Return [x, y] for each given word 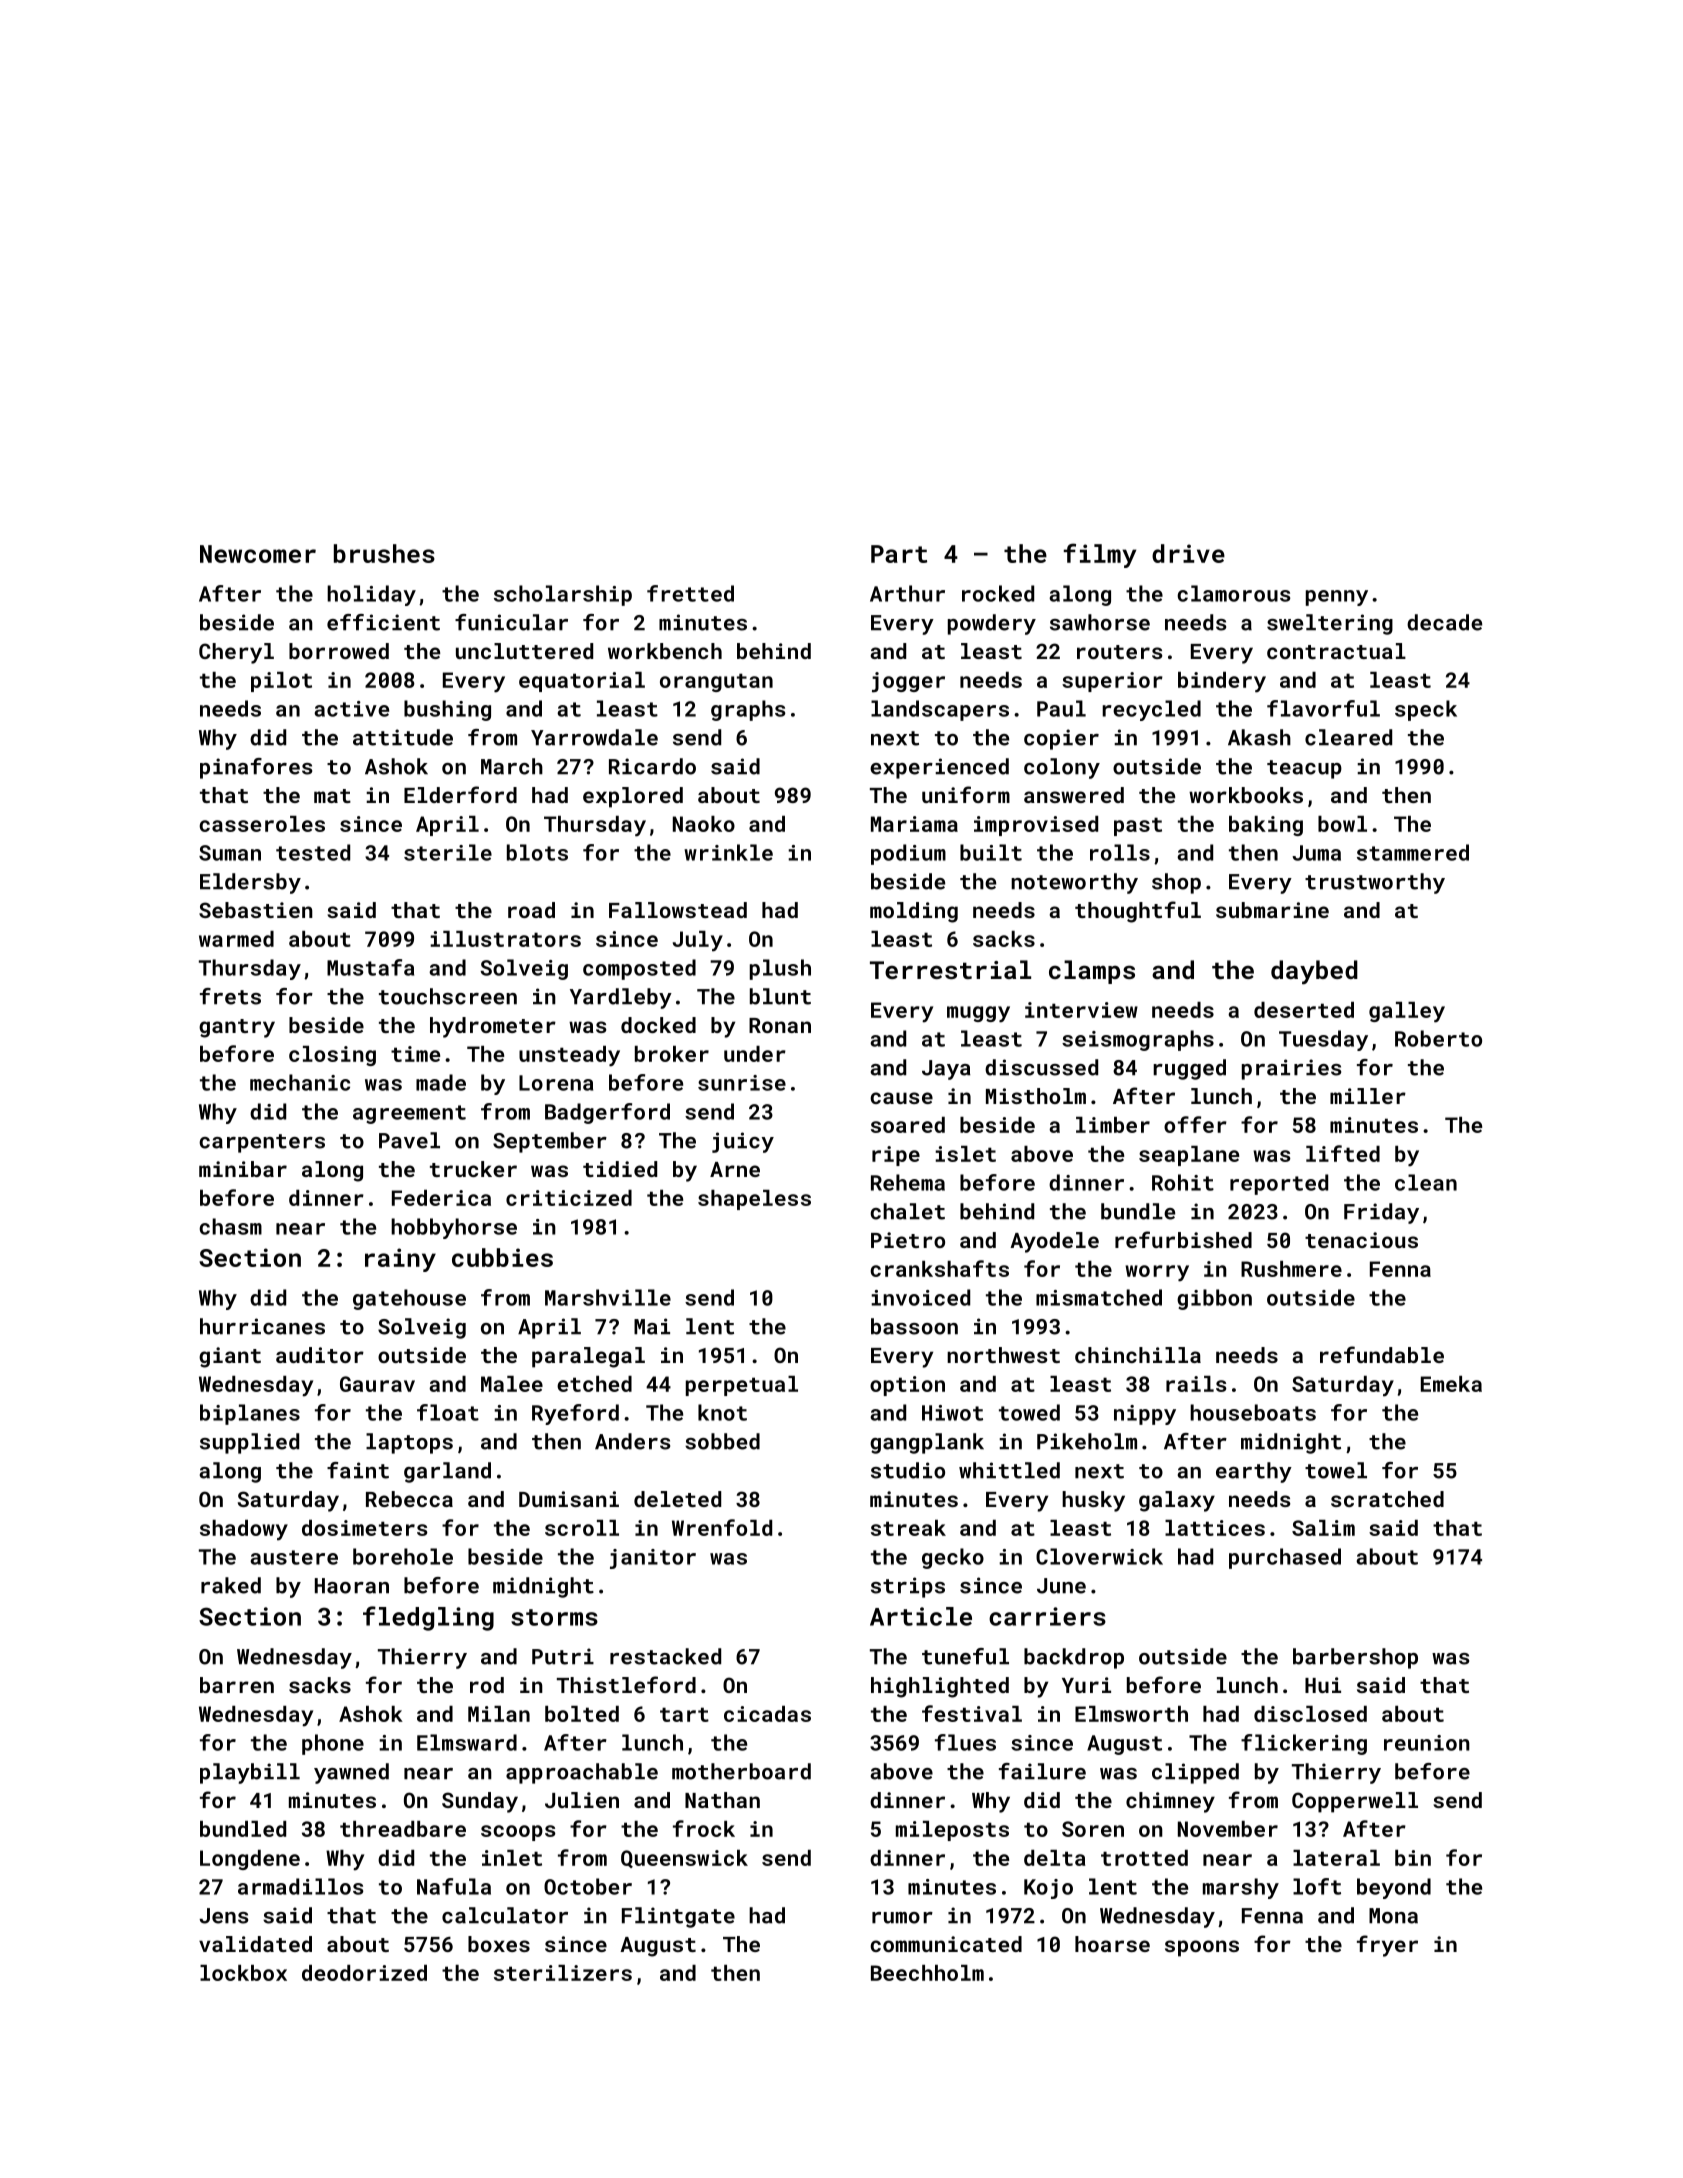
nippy [1145, 1415]
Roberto [1438, 1038]
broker [672, 1054]
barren [237, 1685]
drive [1188, 553]
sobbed [722, 1441]
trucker [473, 1169]
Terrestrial [950, 969]
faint [358, 1470]
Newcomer [258, 554]
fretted [690, 593]
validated [255, 1944]
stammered [1413, 852]
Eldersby [250, 883]
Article [921, 1616]
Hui [1323, 1685]
